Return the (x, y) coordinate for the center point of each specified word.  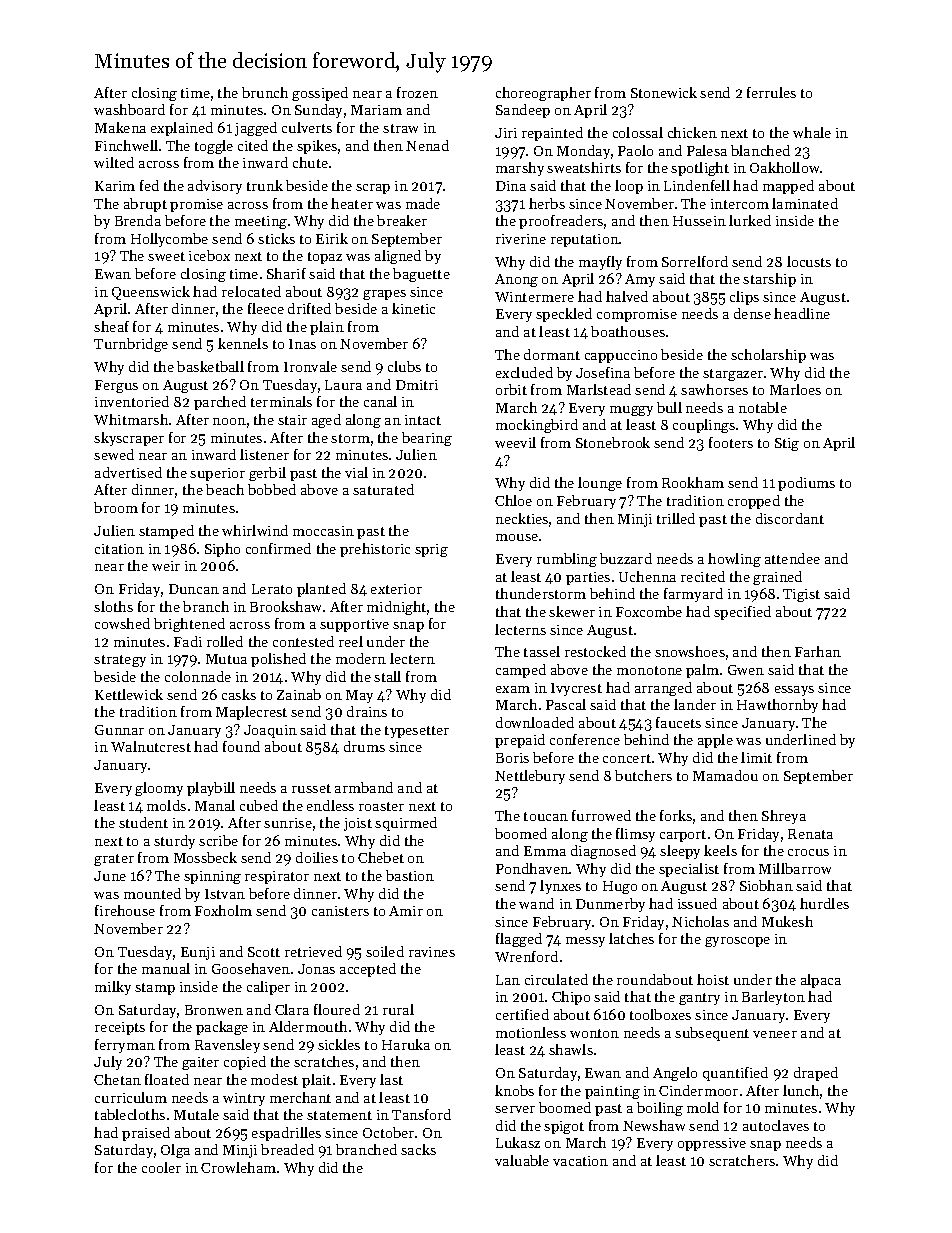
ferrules (771, 92)
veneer (775, 1034)
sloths (113, 606)
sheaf (111, 326)
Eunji (198, 953)
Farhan (818, 651)
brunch (265, 92)
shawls (571, 1049)
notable (763, 407)
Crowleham (238, 1167)
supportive (354, 625)
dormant (552, 354)
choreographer (543, 94)
